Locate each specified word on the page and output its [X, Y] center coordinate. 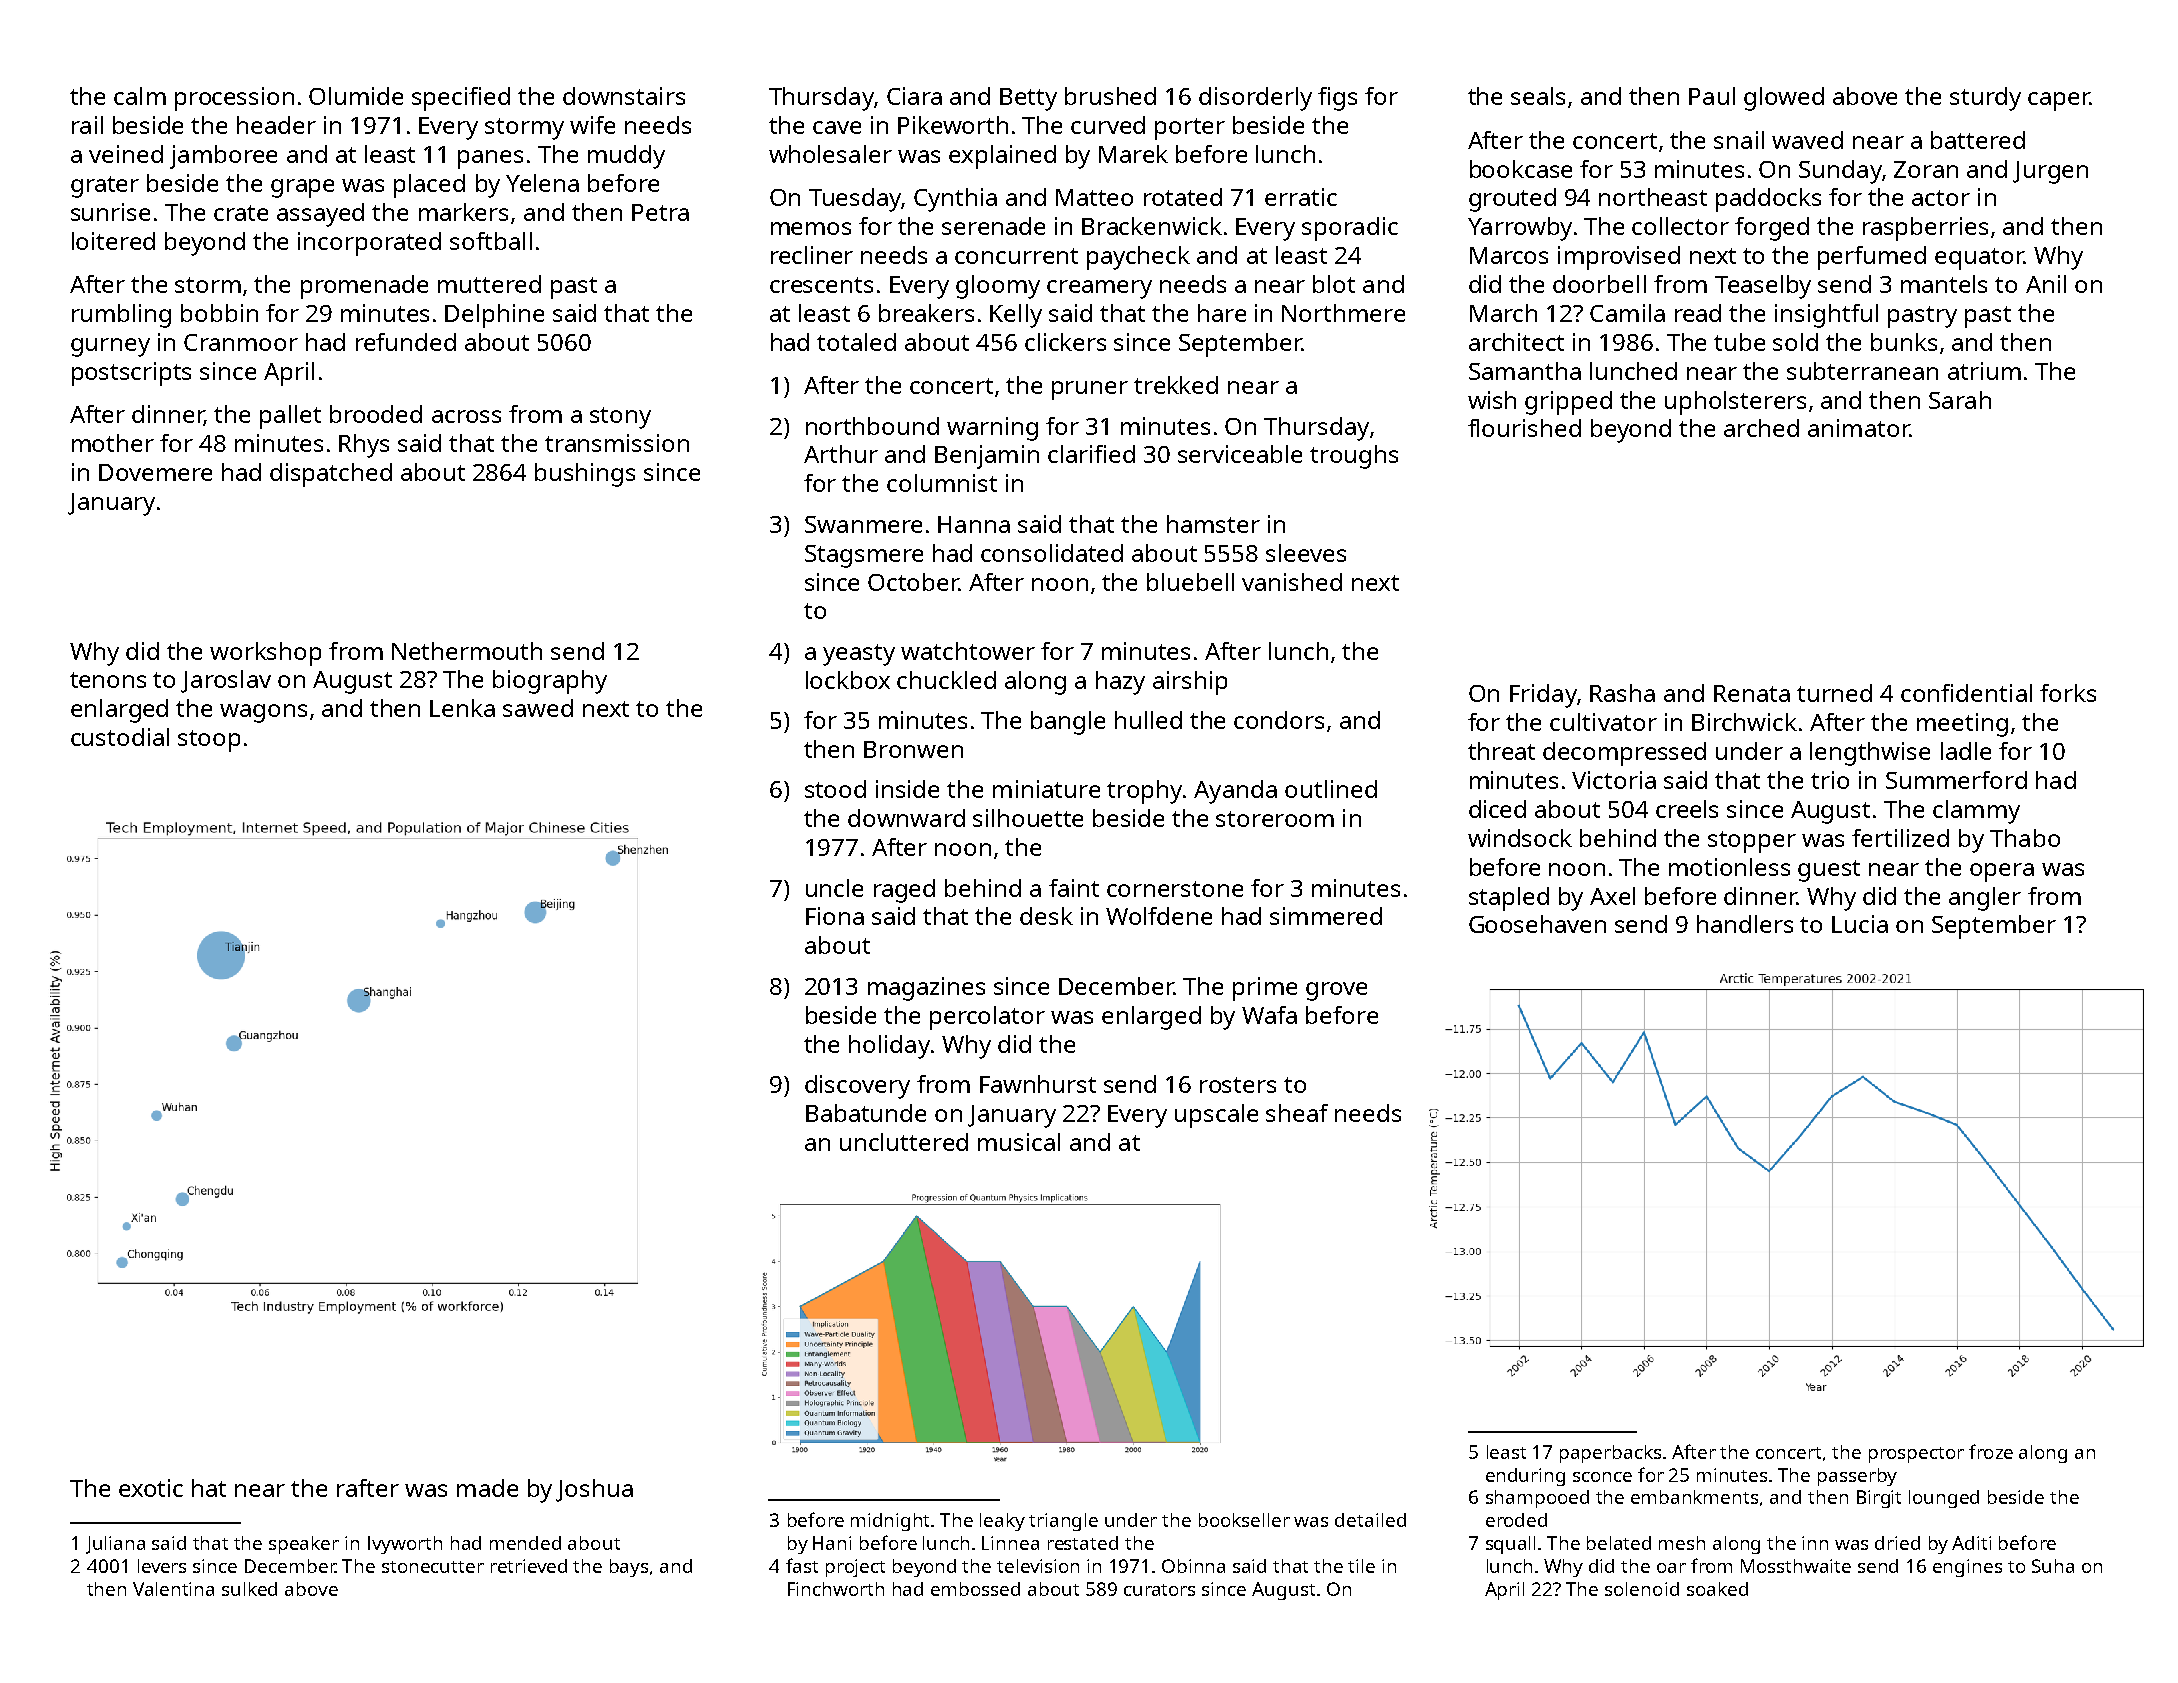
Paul [1712, 96]
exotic [151, 1488]
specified [461, 99]
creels [1687, 809]
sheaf [1297, 1113]
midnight [891, 1522]
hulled [1148, 720]
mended [525, 1543]
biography [550, 682]
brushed [1110, 96]
